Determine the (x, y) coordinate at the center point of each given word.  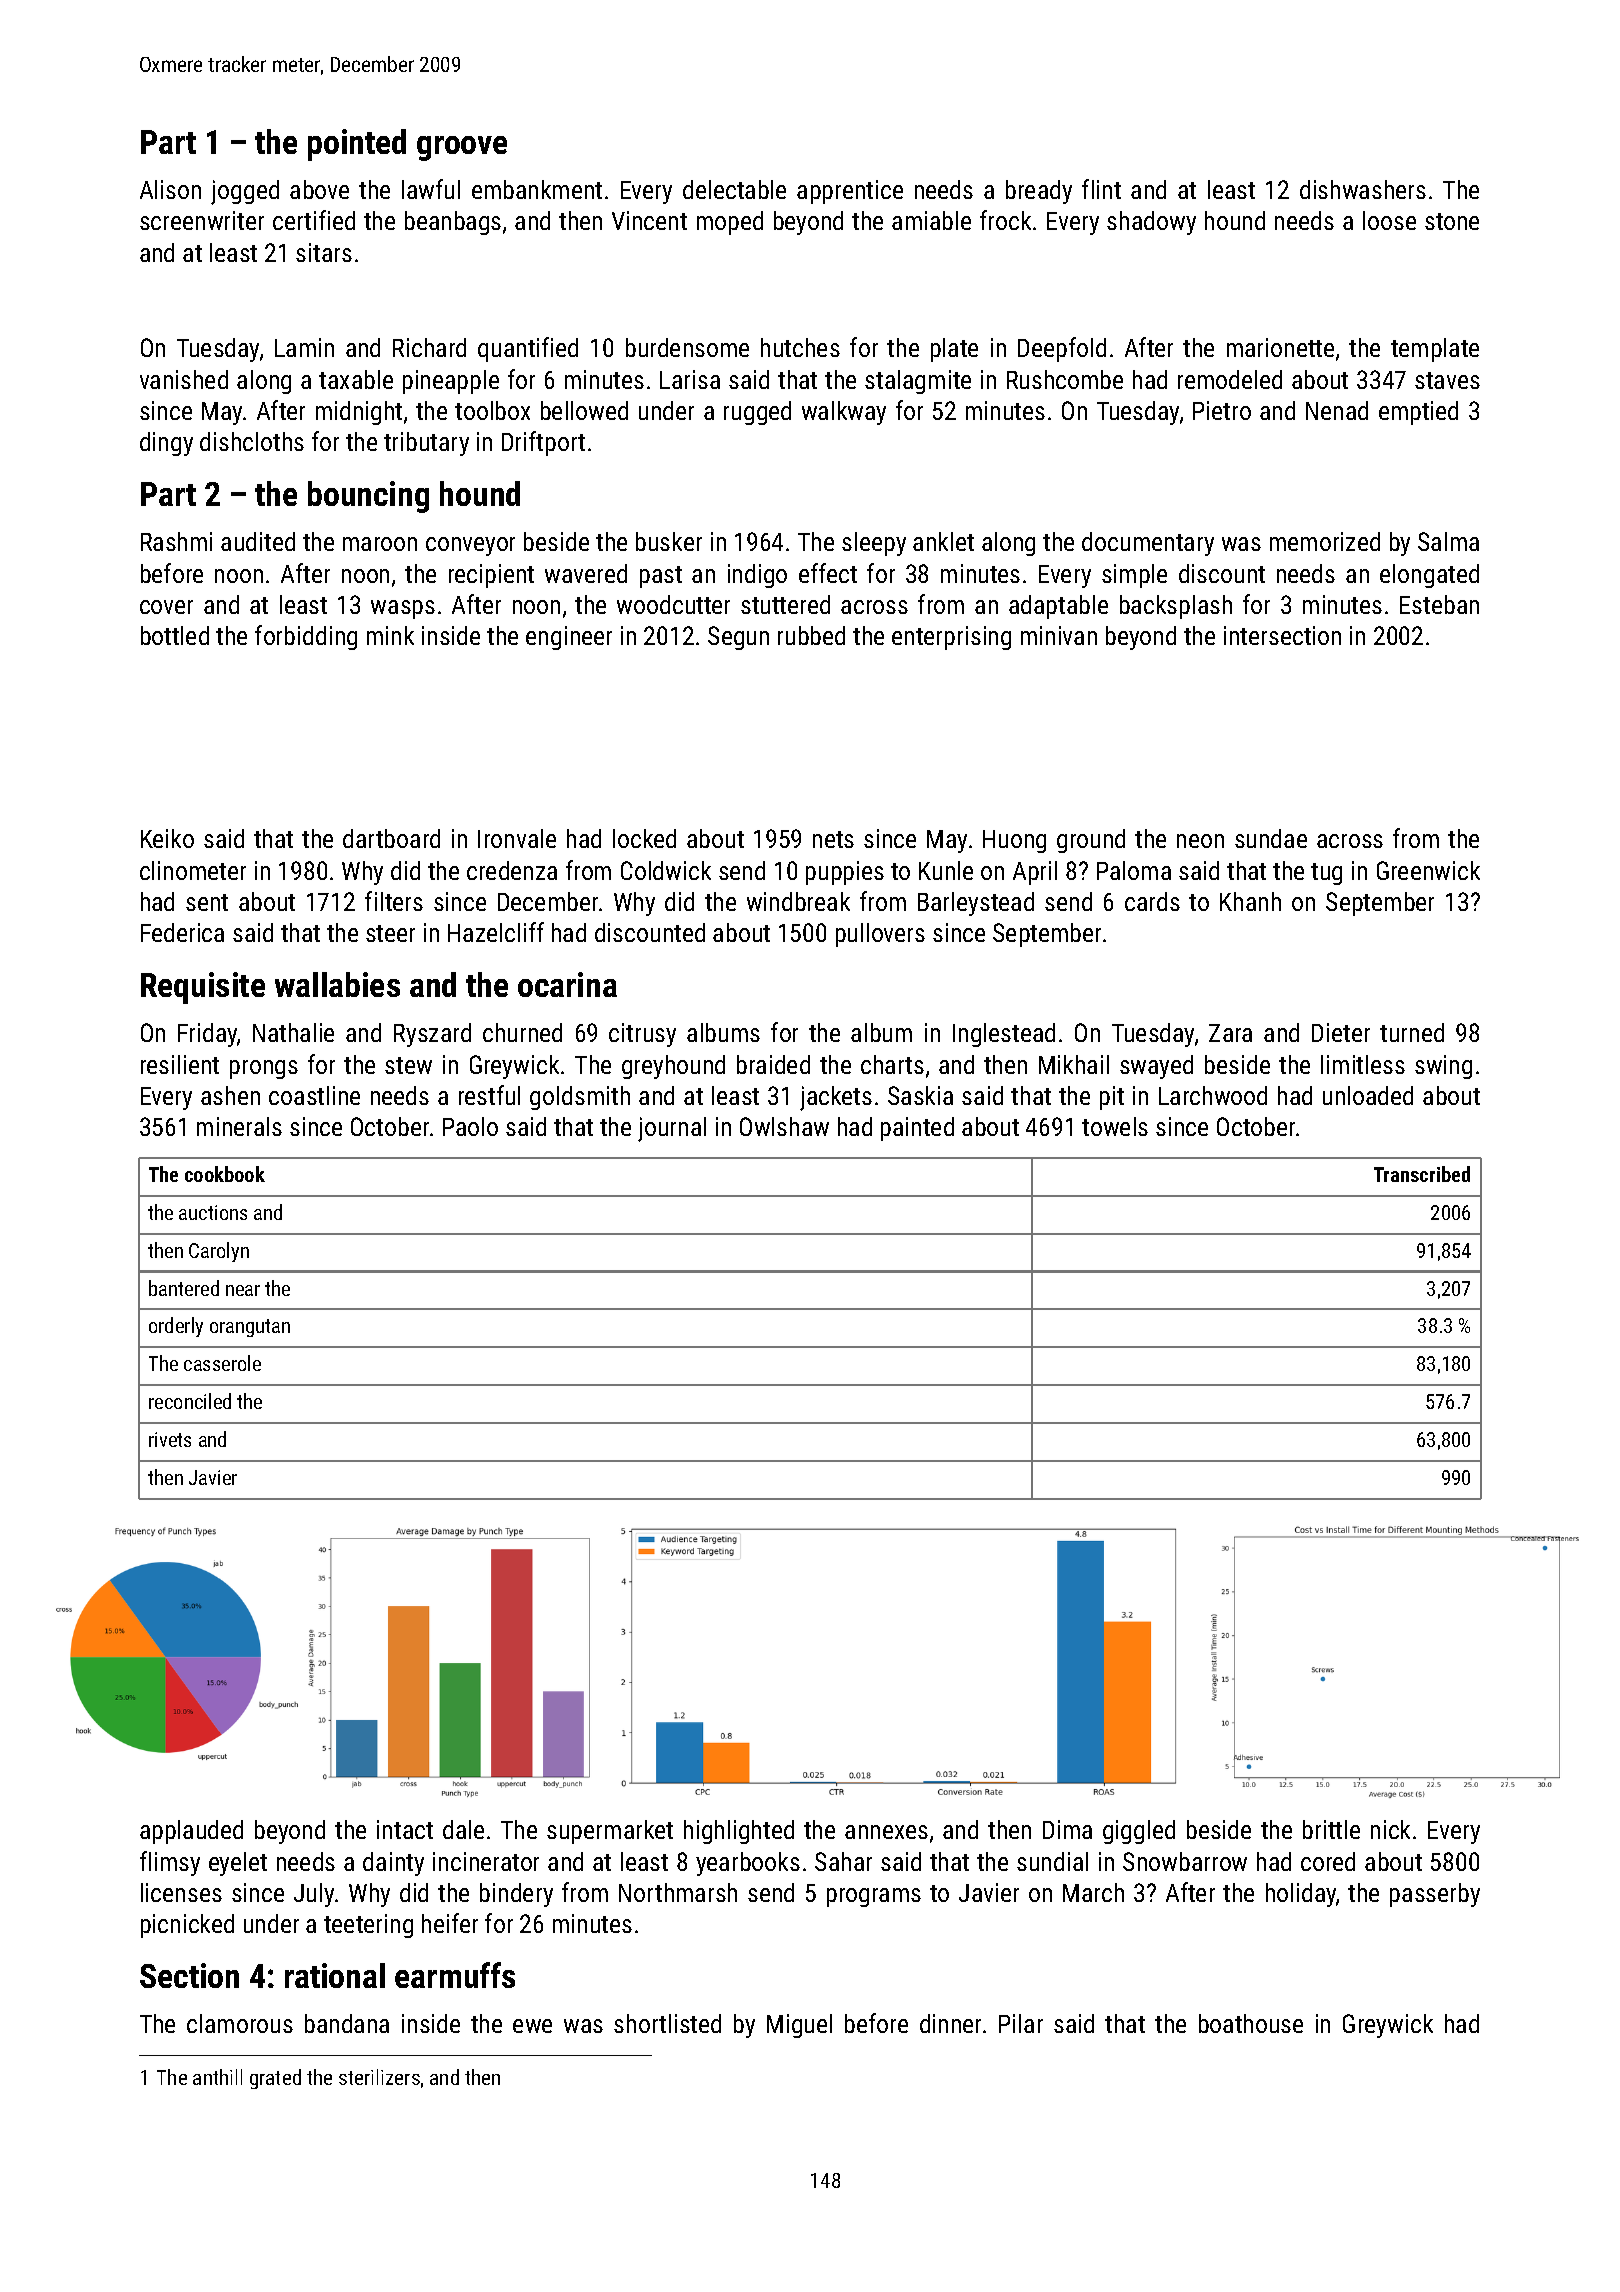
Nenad (1337, 410)
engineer (569, 638)
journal (672, 1129)
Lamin (304, 347)
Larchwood (1213, 1095)
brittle (1331, 1829)
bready (1039, 192)
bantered (184, 1288)
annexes (886, 1832)
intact (405, 1829)
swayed (1156, 1067)
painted (917, 1129)
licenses (181, 1892)
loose (1389, 220)
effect (828, 573)
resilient (180, 1064)
